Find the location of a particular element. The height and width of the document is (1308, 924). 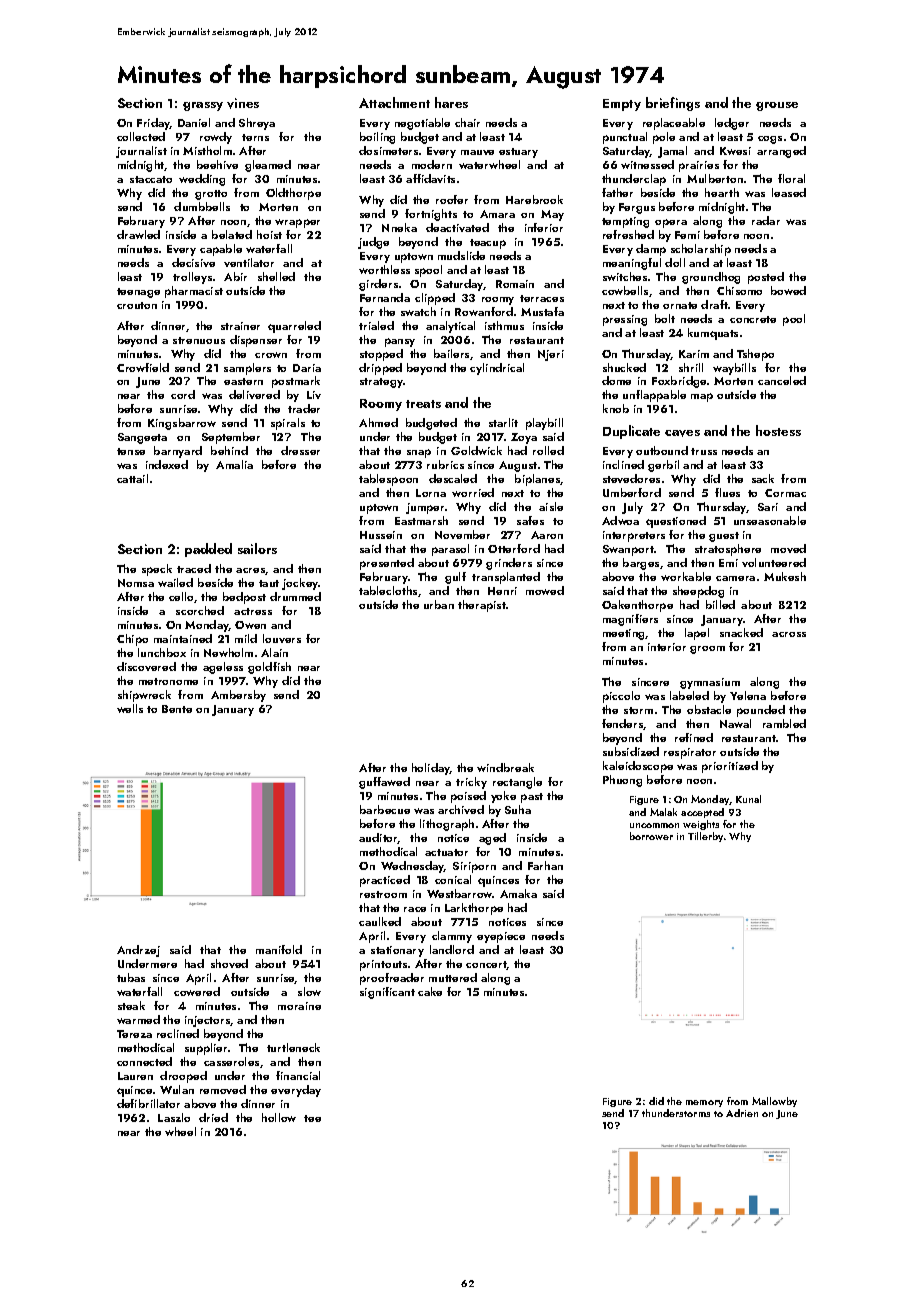

hollow is located at coordinates (279, 1117).
